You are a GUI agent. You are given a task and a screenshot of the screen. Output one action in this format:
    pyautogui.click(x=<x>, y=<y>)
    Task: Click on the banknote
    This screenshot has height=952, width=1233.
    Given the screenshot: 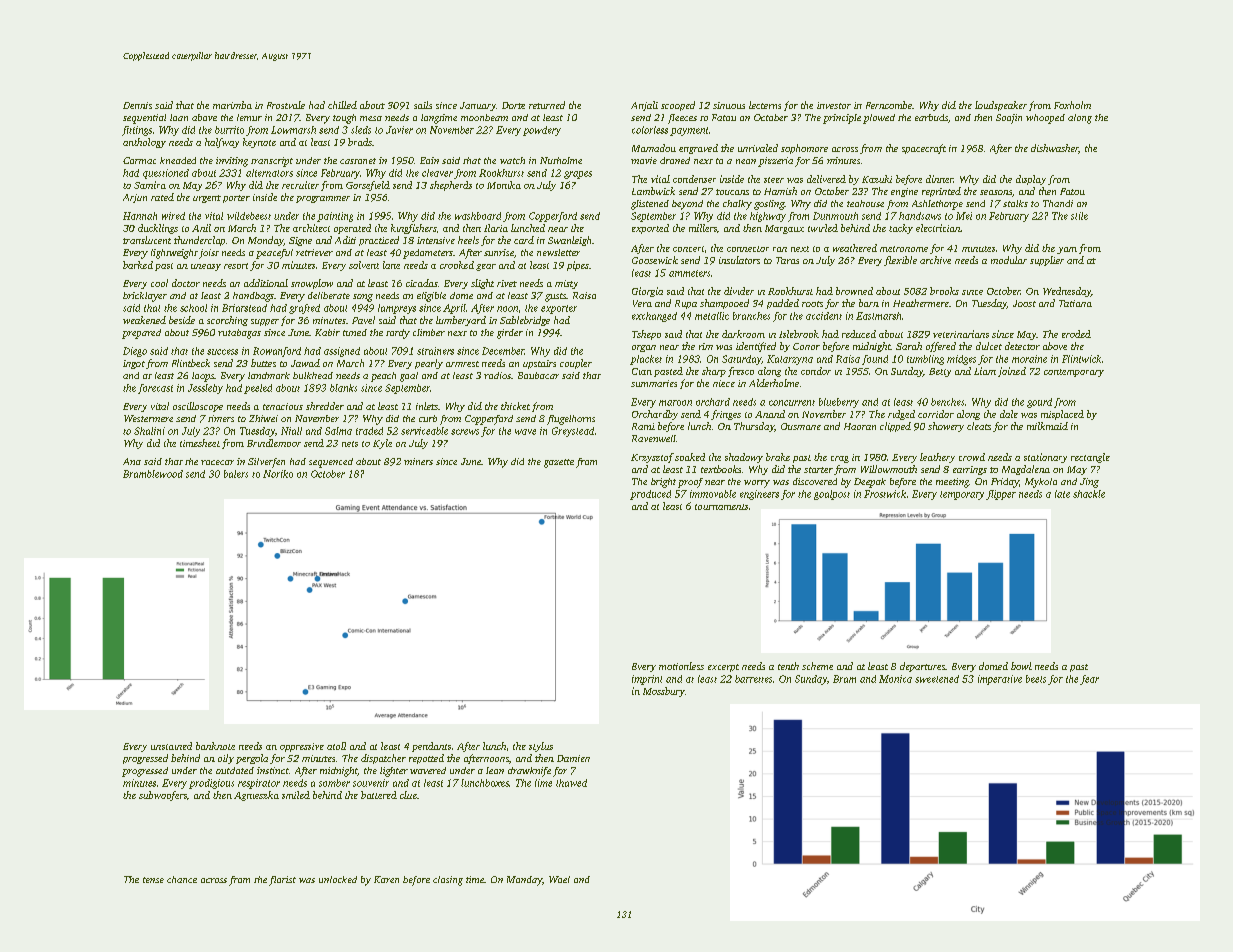 What is the action you would take?
    pyautogui.click(x=215, y=746)
